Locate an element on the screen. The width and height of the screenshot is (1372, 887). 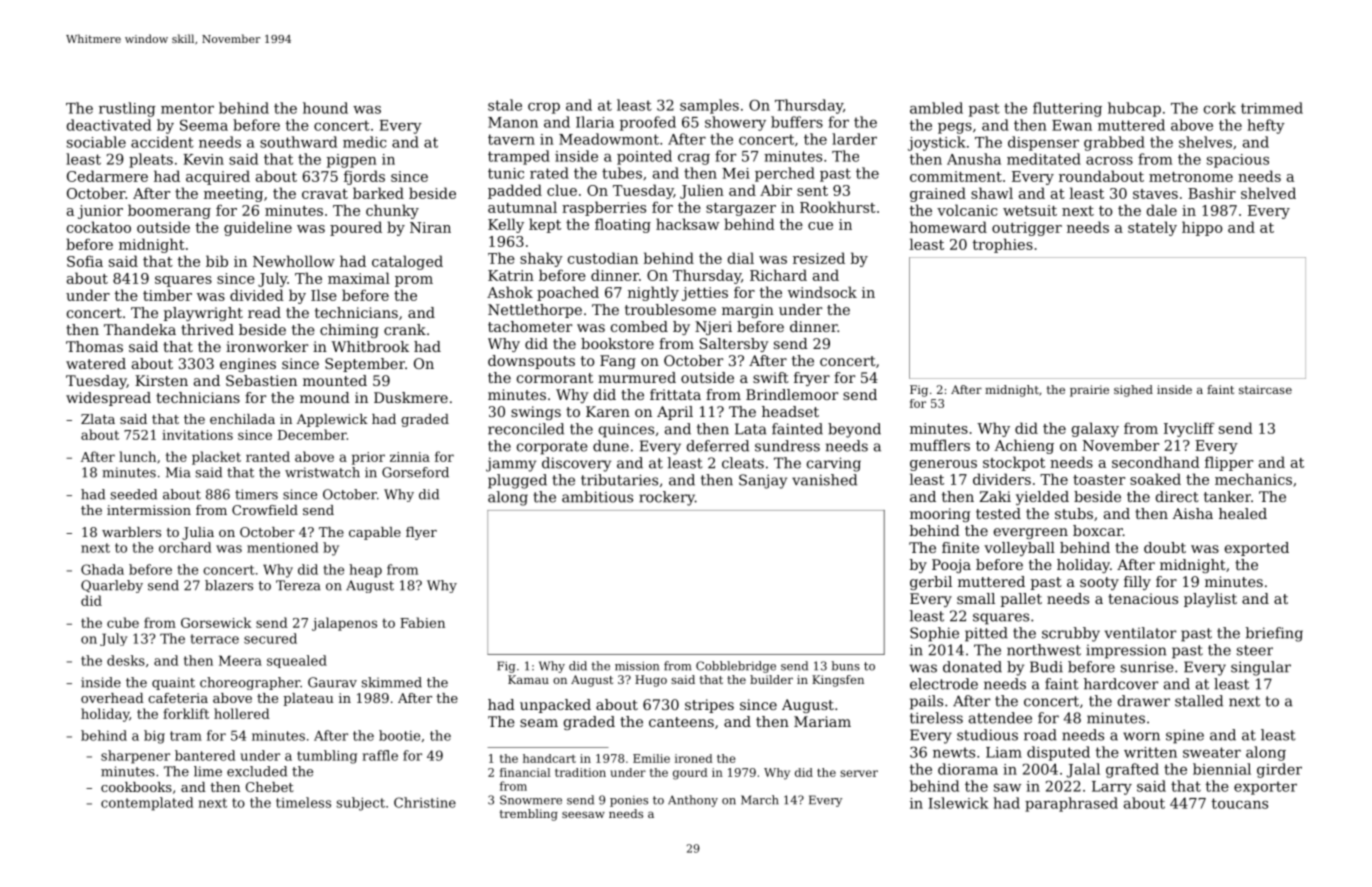
contemplated is located at coordinates (147, 804).
